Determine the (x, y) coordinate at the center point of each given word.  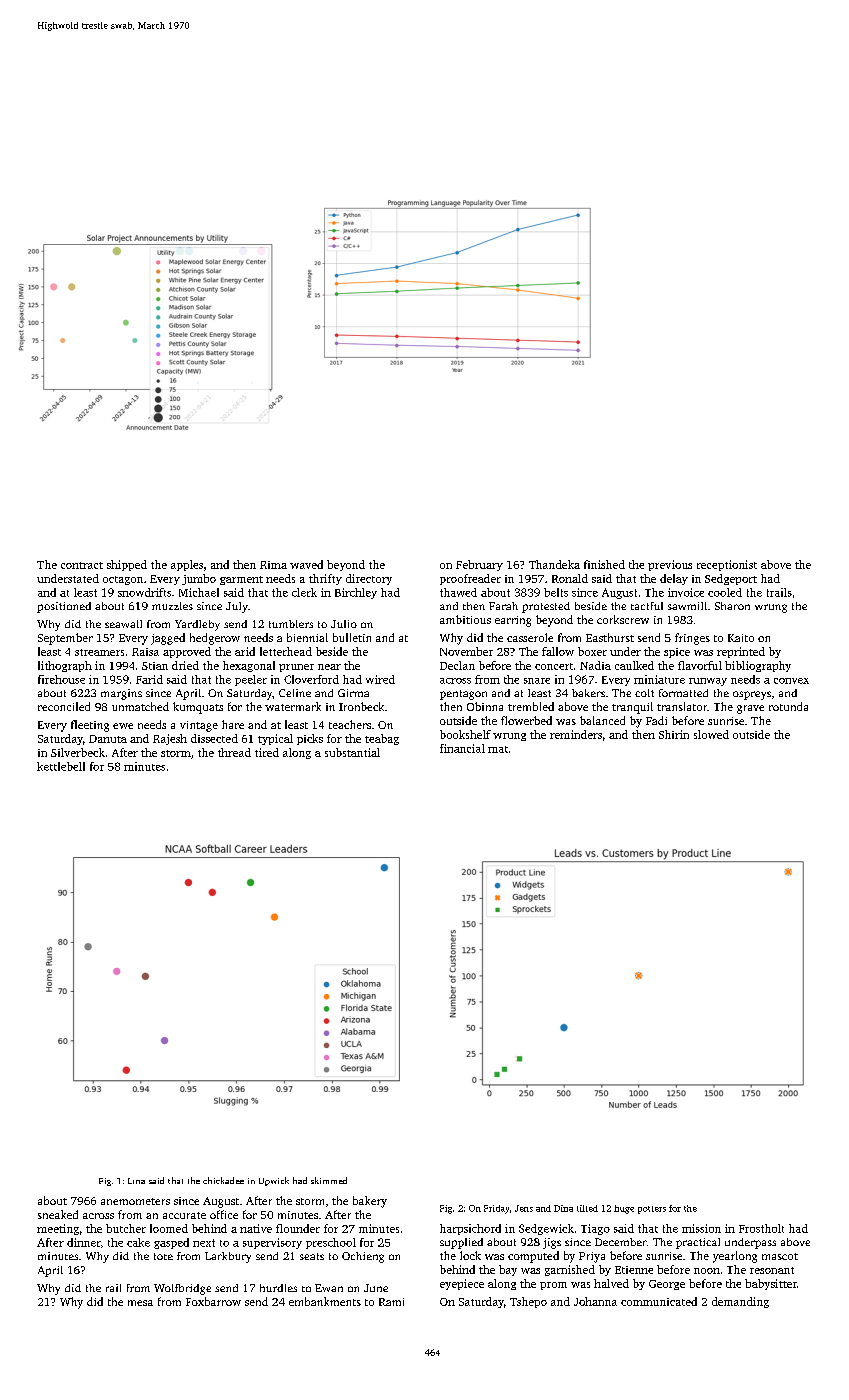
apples (187, 565)
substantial (352, 752)
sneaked (58, 1214)
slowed (711, 734)
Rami (391, 1302)
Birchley (356, 593)
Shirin (674, 734)
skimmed (329, 1180)
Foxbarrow (213, 1301)
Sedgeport (731, 579)
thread (234, 752)
